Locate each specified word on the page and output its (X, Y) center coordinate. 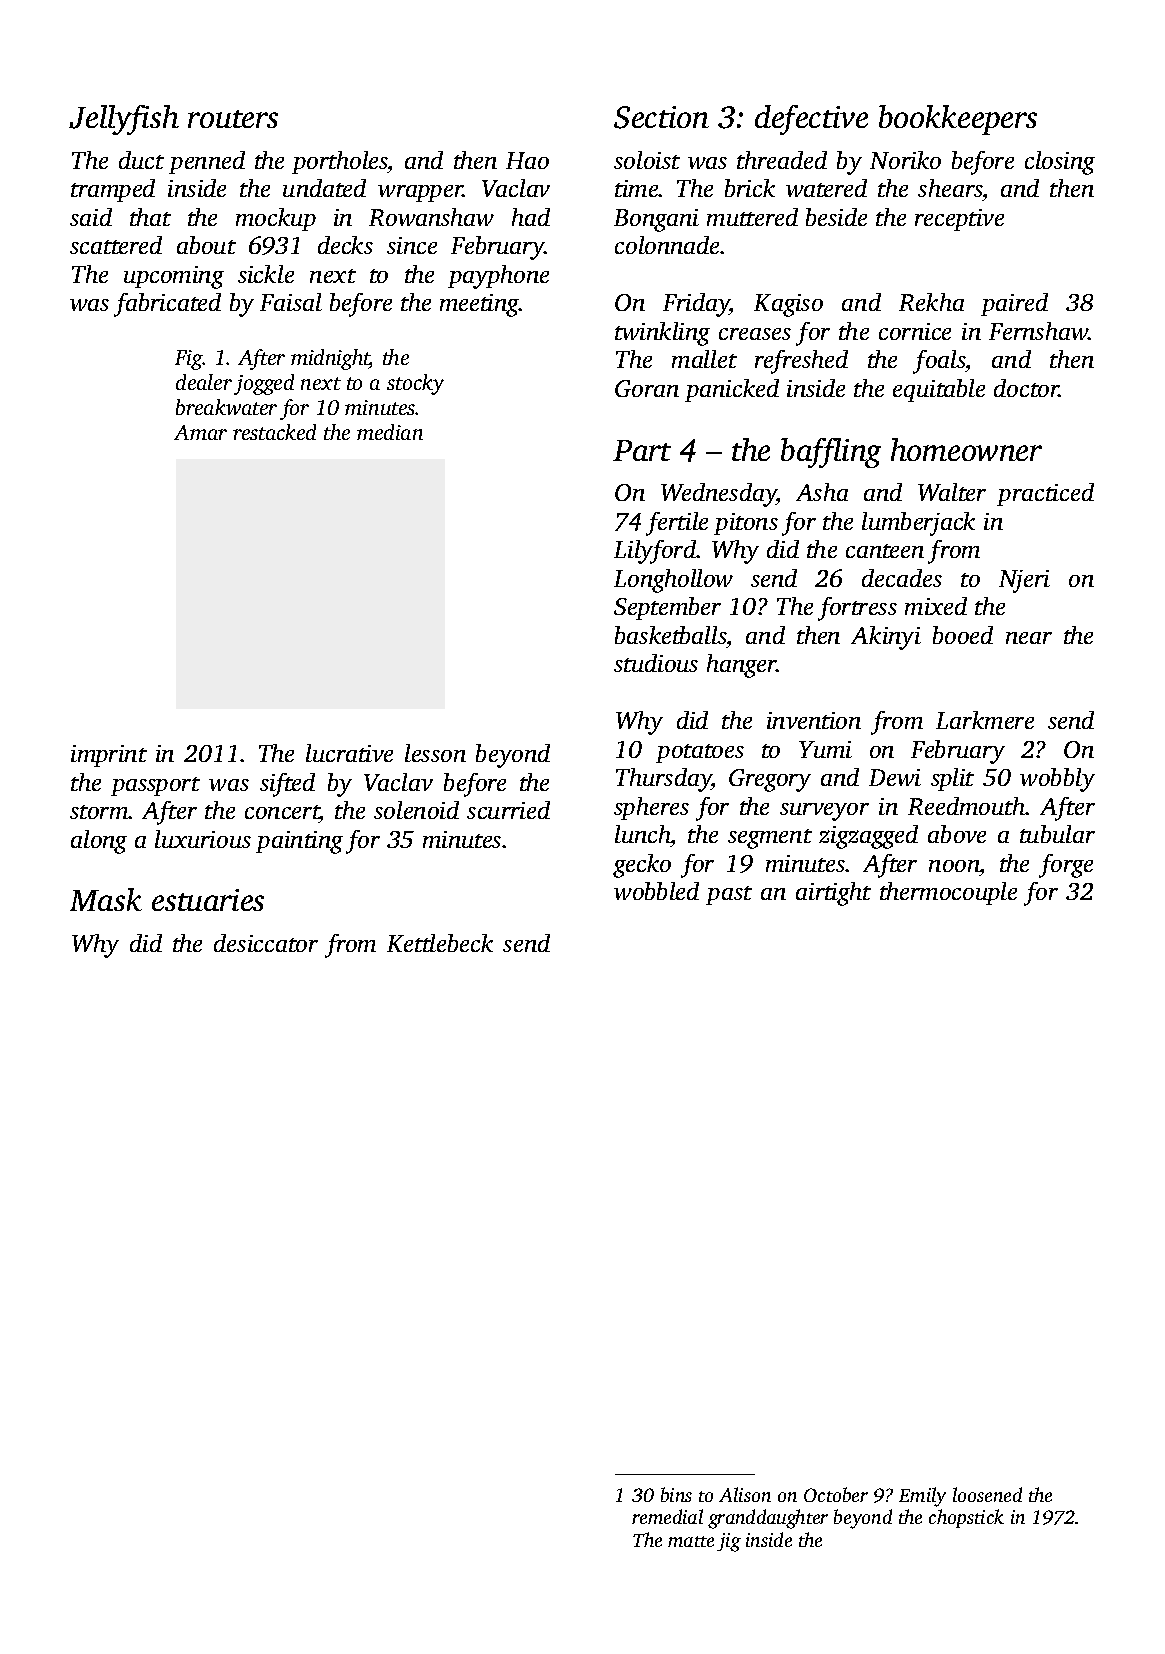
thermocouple (948, 893)
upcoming (174, 277)
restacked (274, 432)
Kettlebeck (440, 943)
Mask (106, 899)
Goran (647, 388)
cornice (915, 331)
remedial (667, 1516)
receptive (959, 220)
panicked (732, 390)
